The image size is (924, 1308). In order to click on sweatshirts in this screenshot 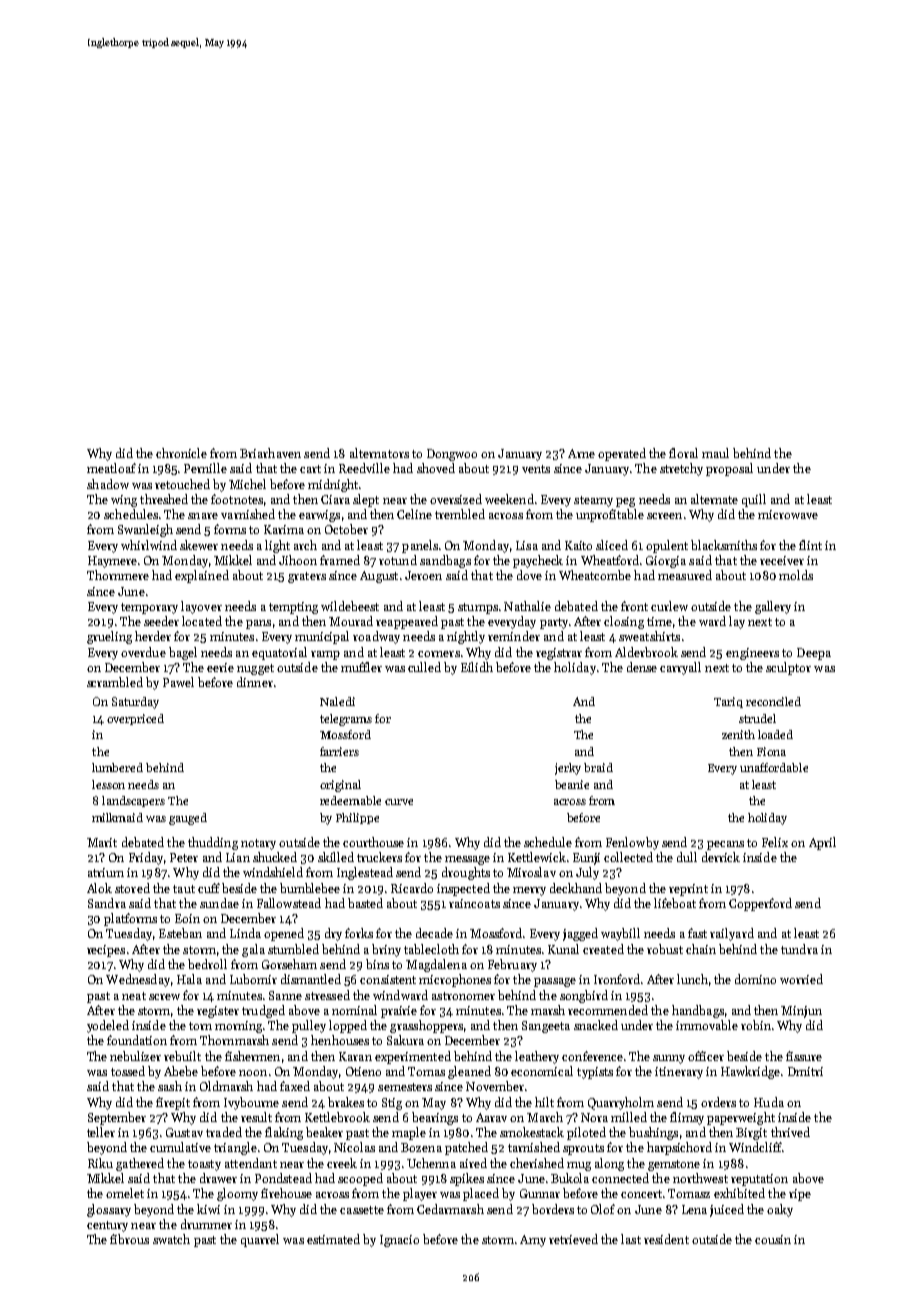, I will do `click(649, 636)`.
